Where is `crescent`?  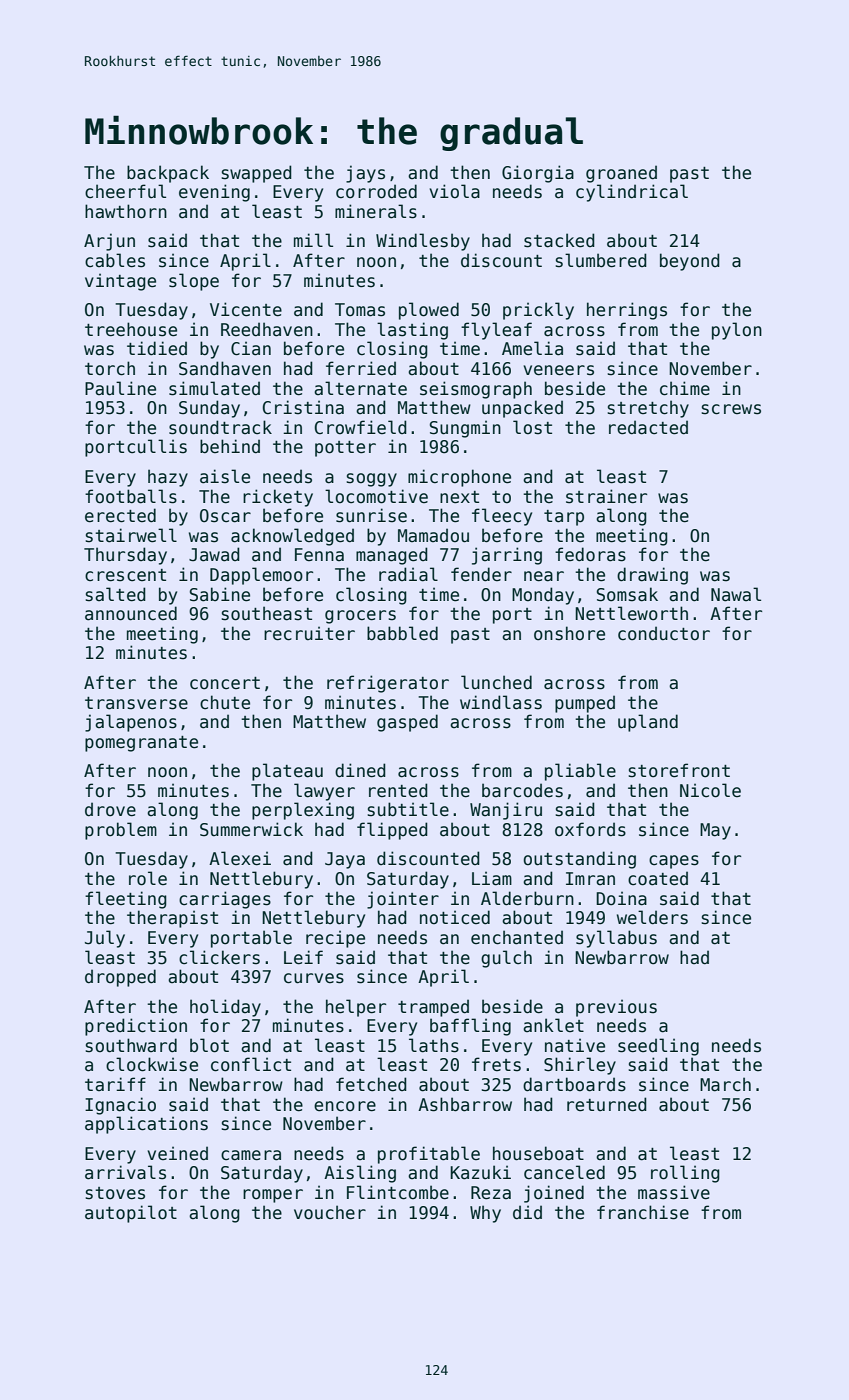
crescent is located at coordinates (125, 575).
